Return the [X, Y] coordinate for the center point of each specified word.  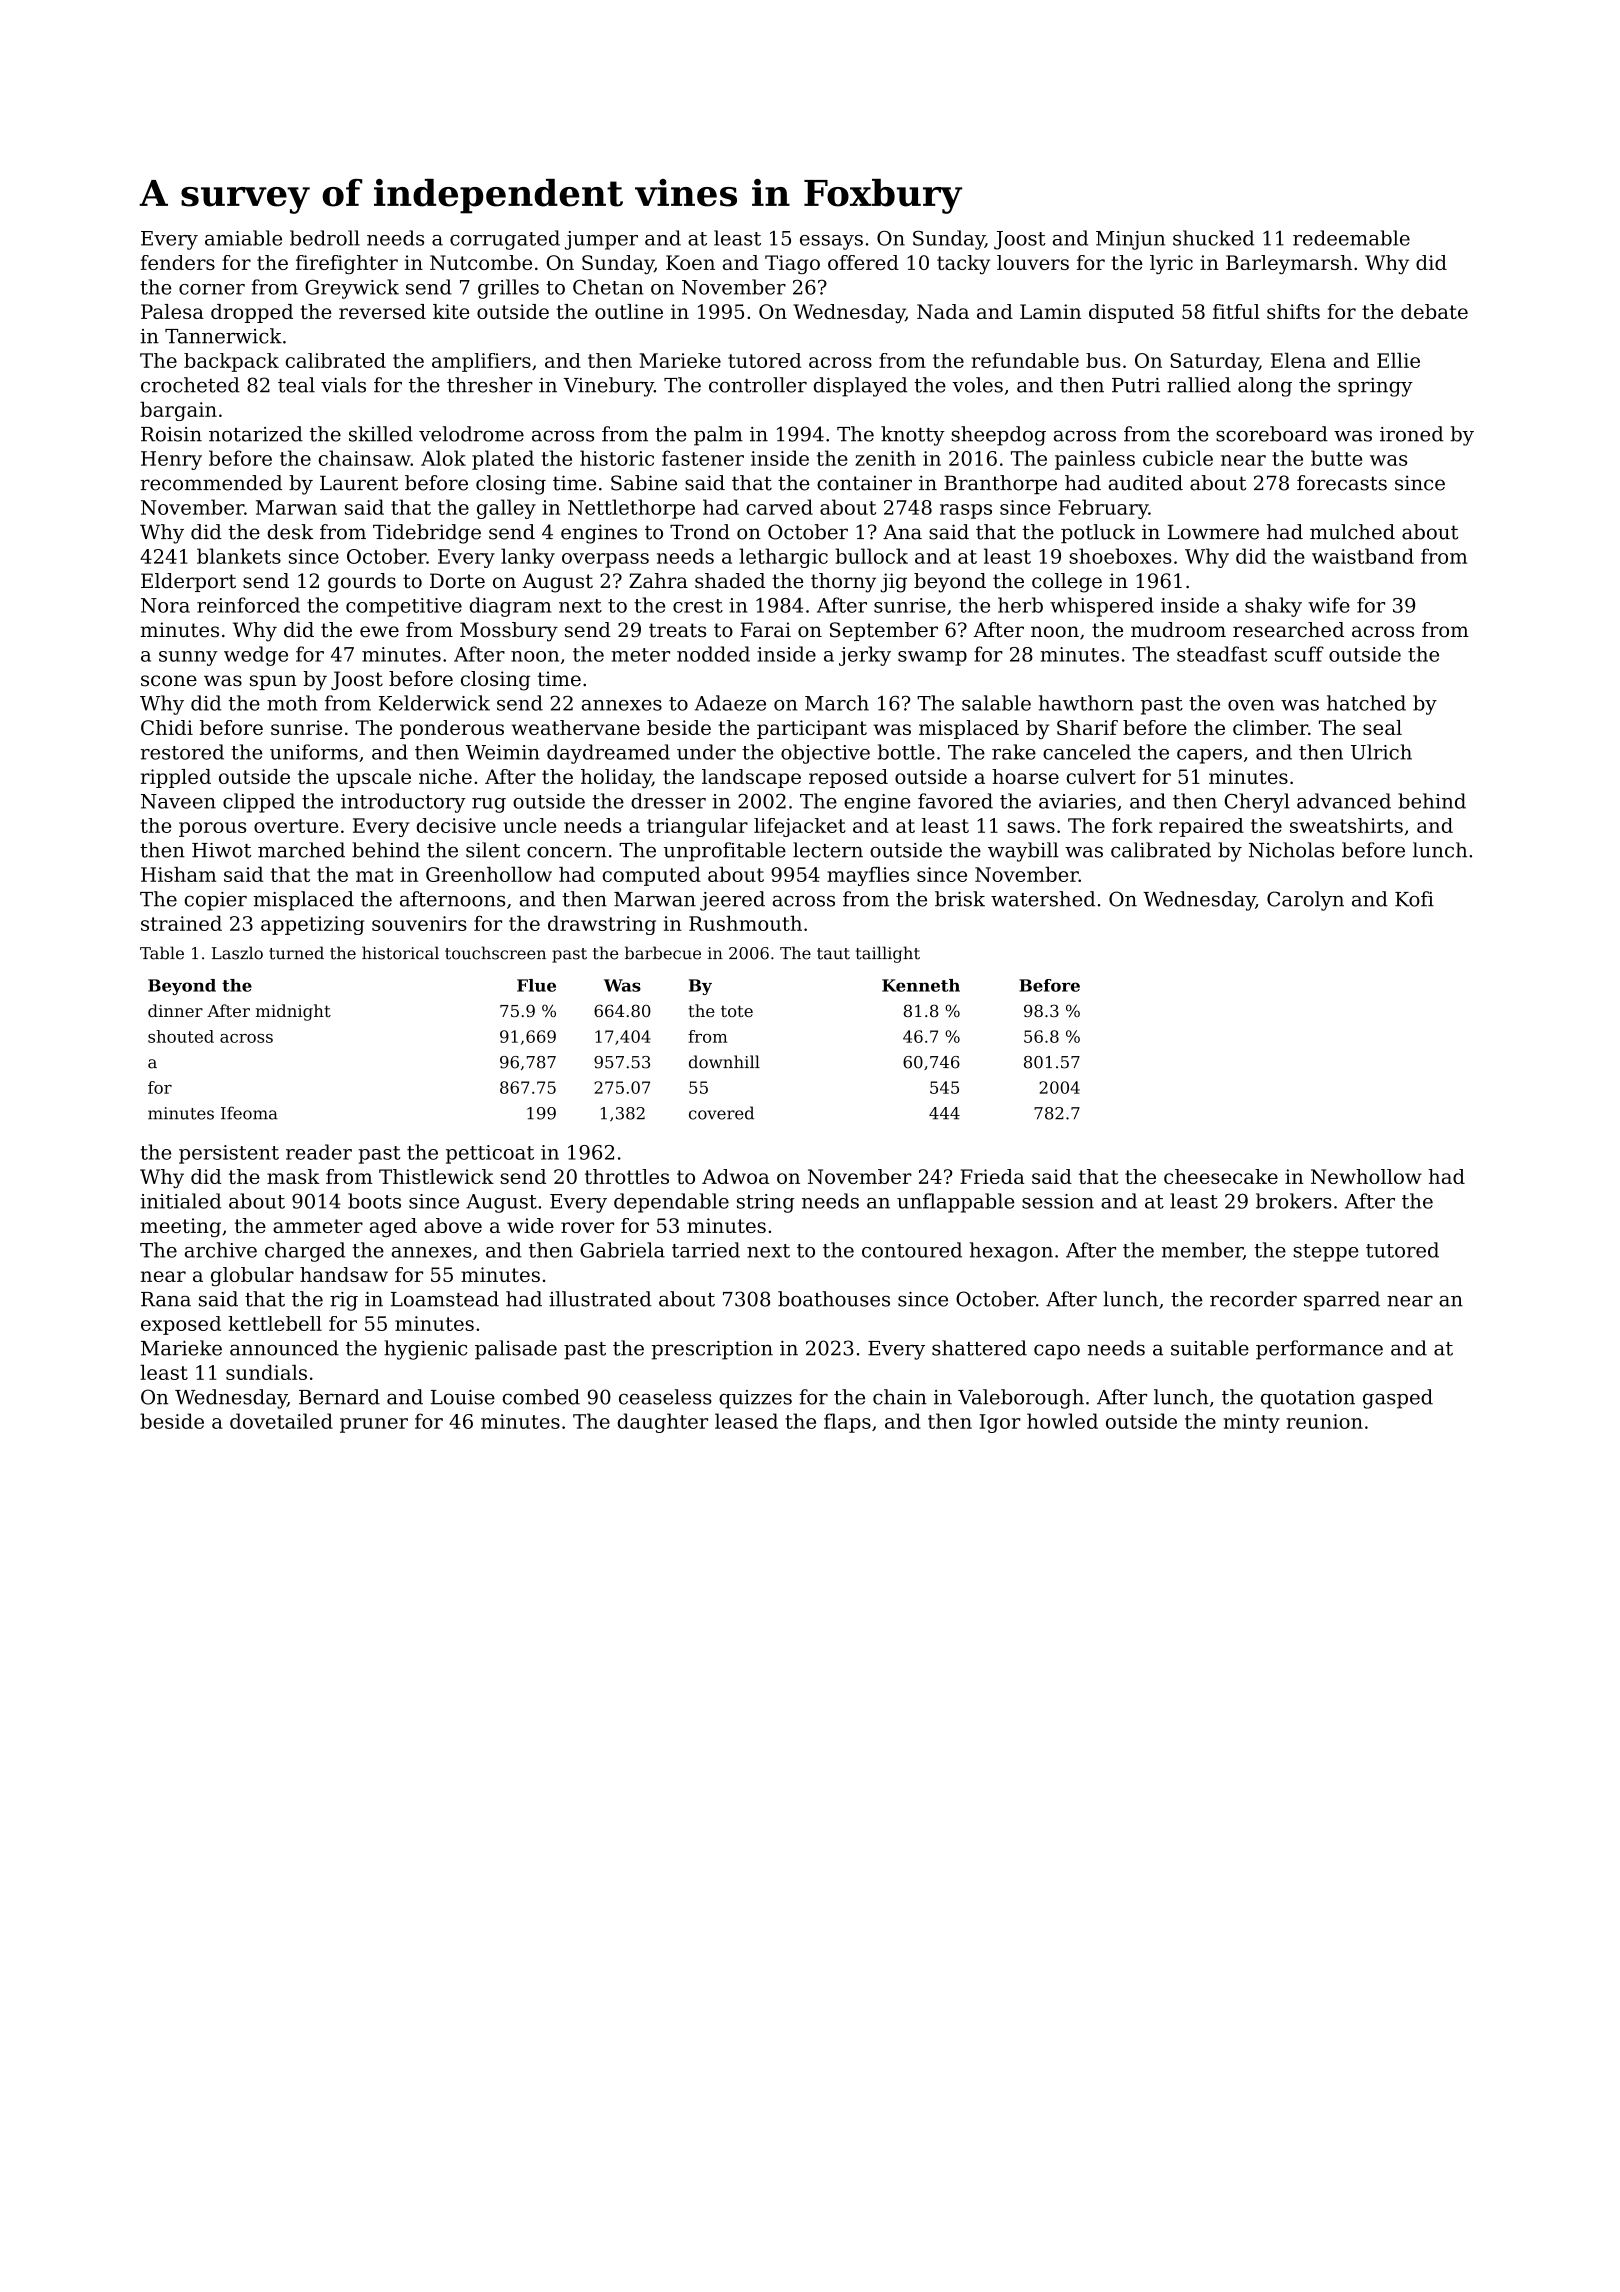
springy [1375, 387]
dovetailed [281, 1421]
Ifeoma [249, 1113]
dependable [671, 1203]
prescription [712, 1350]
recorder [1253, 1299]
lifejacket [800, 827]
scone [169, 681]
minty [1251, 1423]
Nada [943, 311]
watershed [1043, 899]
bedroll [325, 238]
